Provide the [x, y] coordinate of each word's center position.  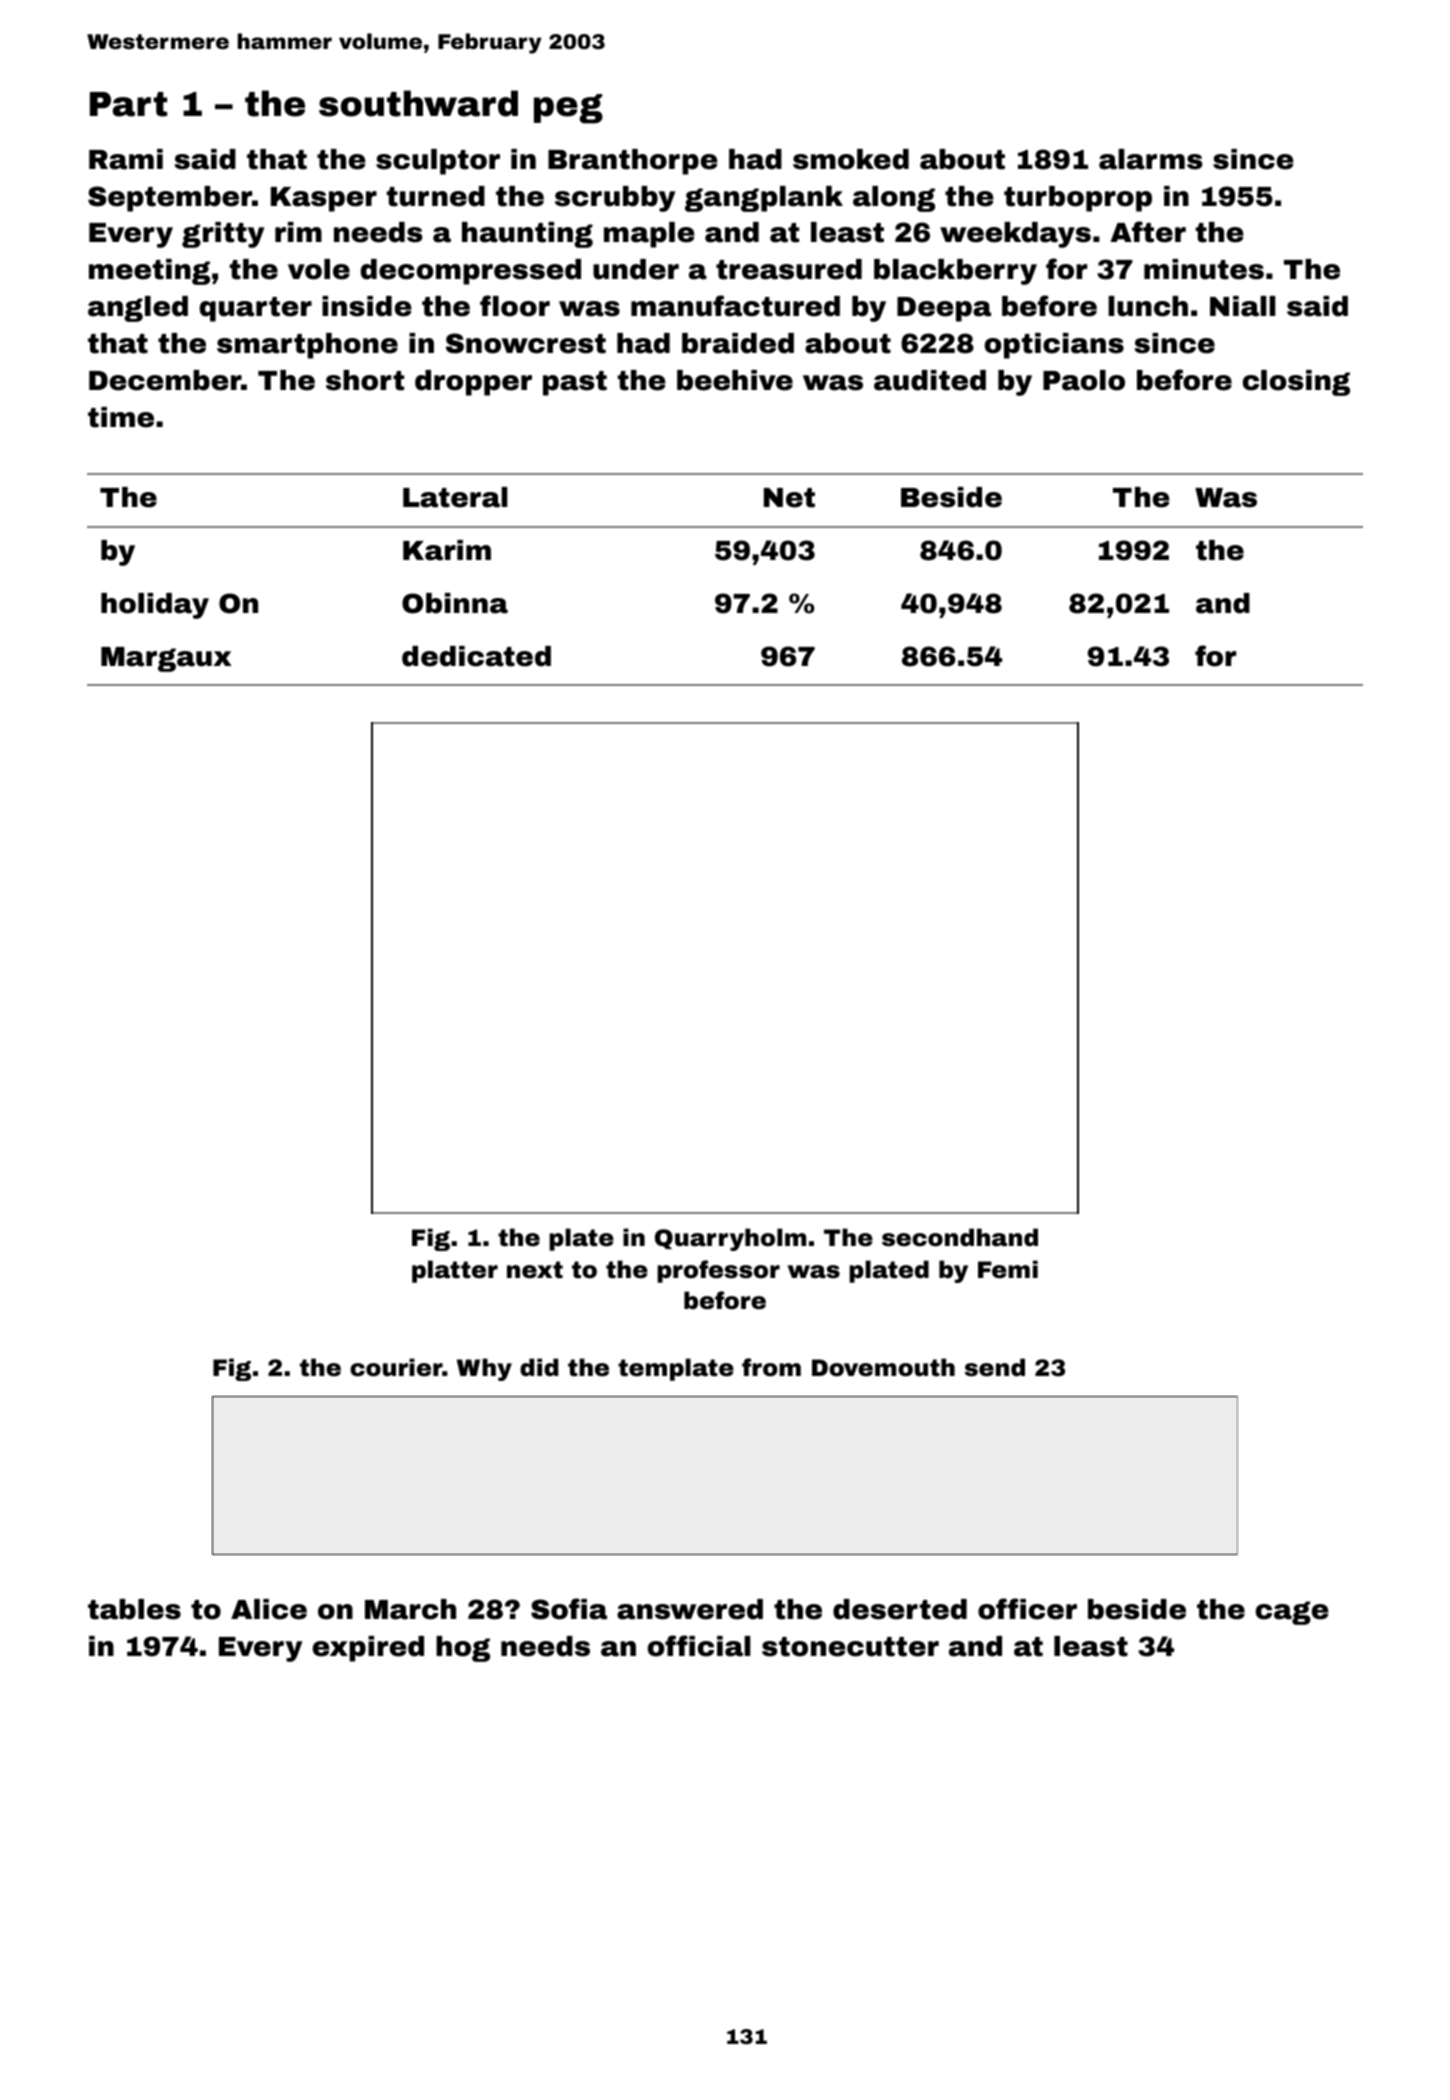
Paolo [1084, 380]
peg [568, 109]
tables [134, 1609]
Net [789, 498]
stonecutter [850, 1647]
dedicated [476, 656]
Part [128, 104]
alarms [1150, 159]
